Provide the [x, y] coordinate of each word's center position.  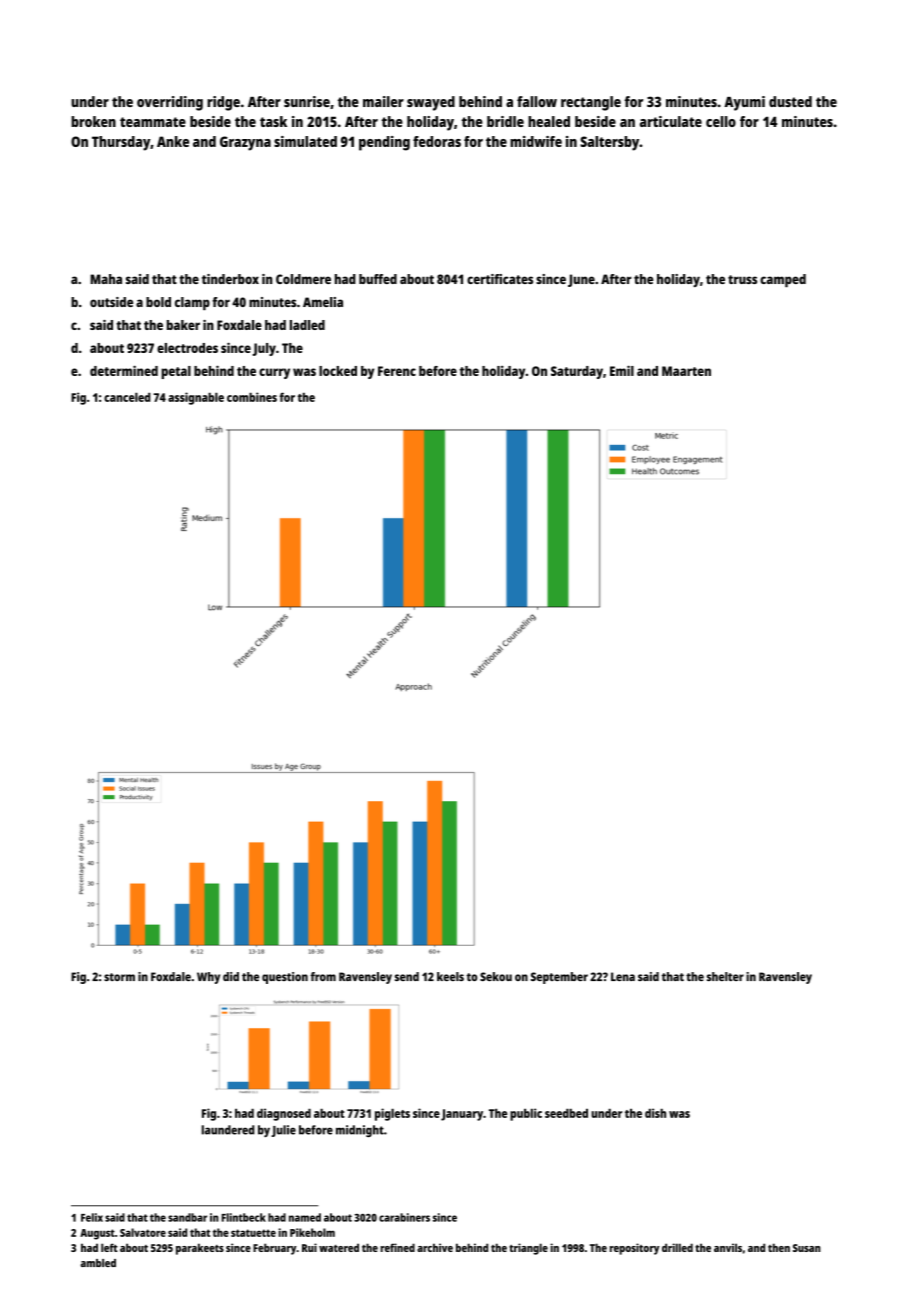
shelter [725, 976]
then [779, 1247]
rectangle [591, 103]
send [407, 976]
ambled [98, 1263]
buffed [378, 279]
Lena [623, 976]
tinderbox [230, 279]
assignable [196, 398]
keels [450, 976]
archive [435, 1247]
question [285, 978]
